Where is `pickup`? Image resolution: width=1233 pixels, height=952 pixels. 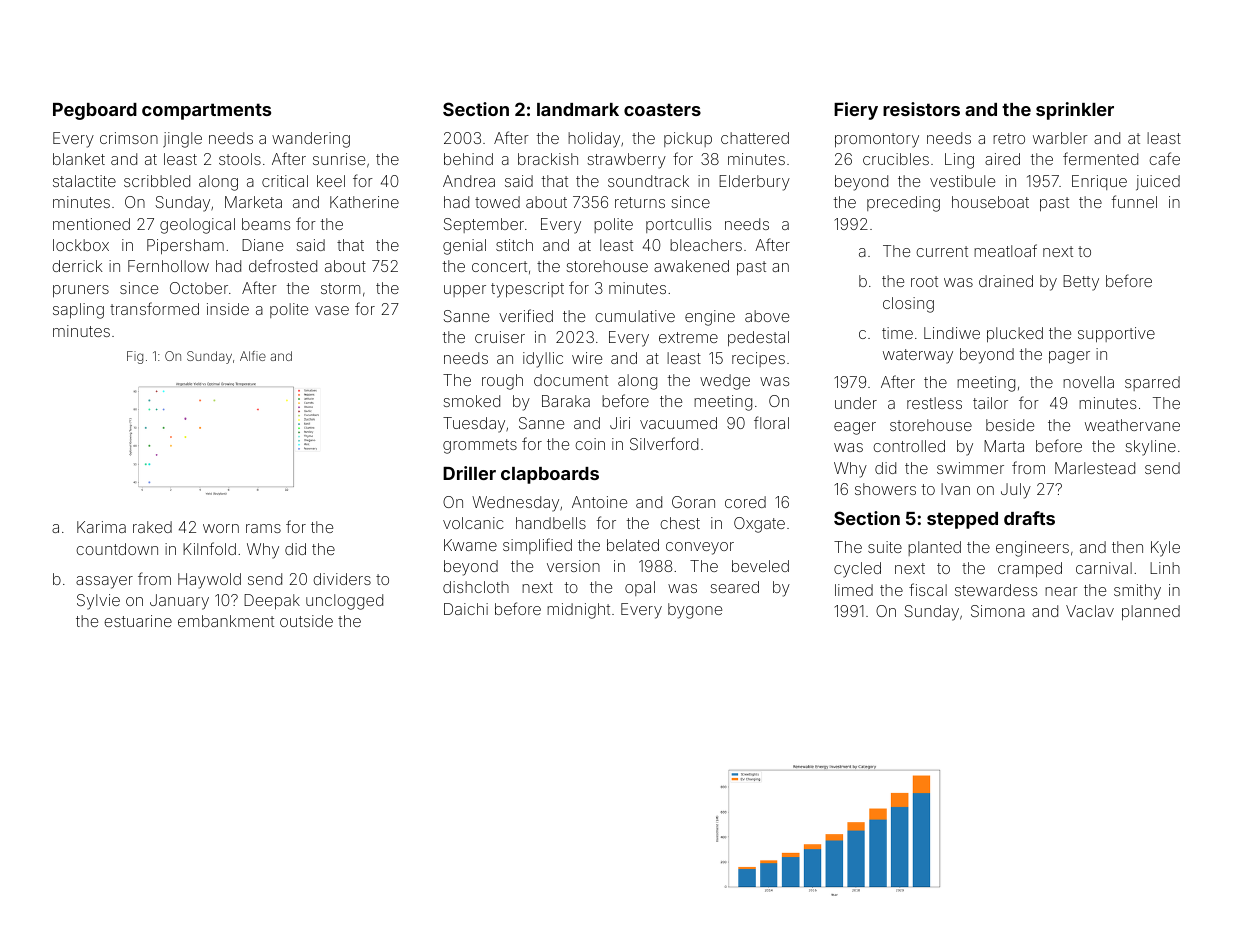 pickup is located at coordinates (688, 139).
